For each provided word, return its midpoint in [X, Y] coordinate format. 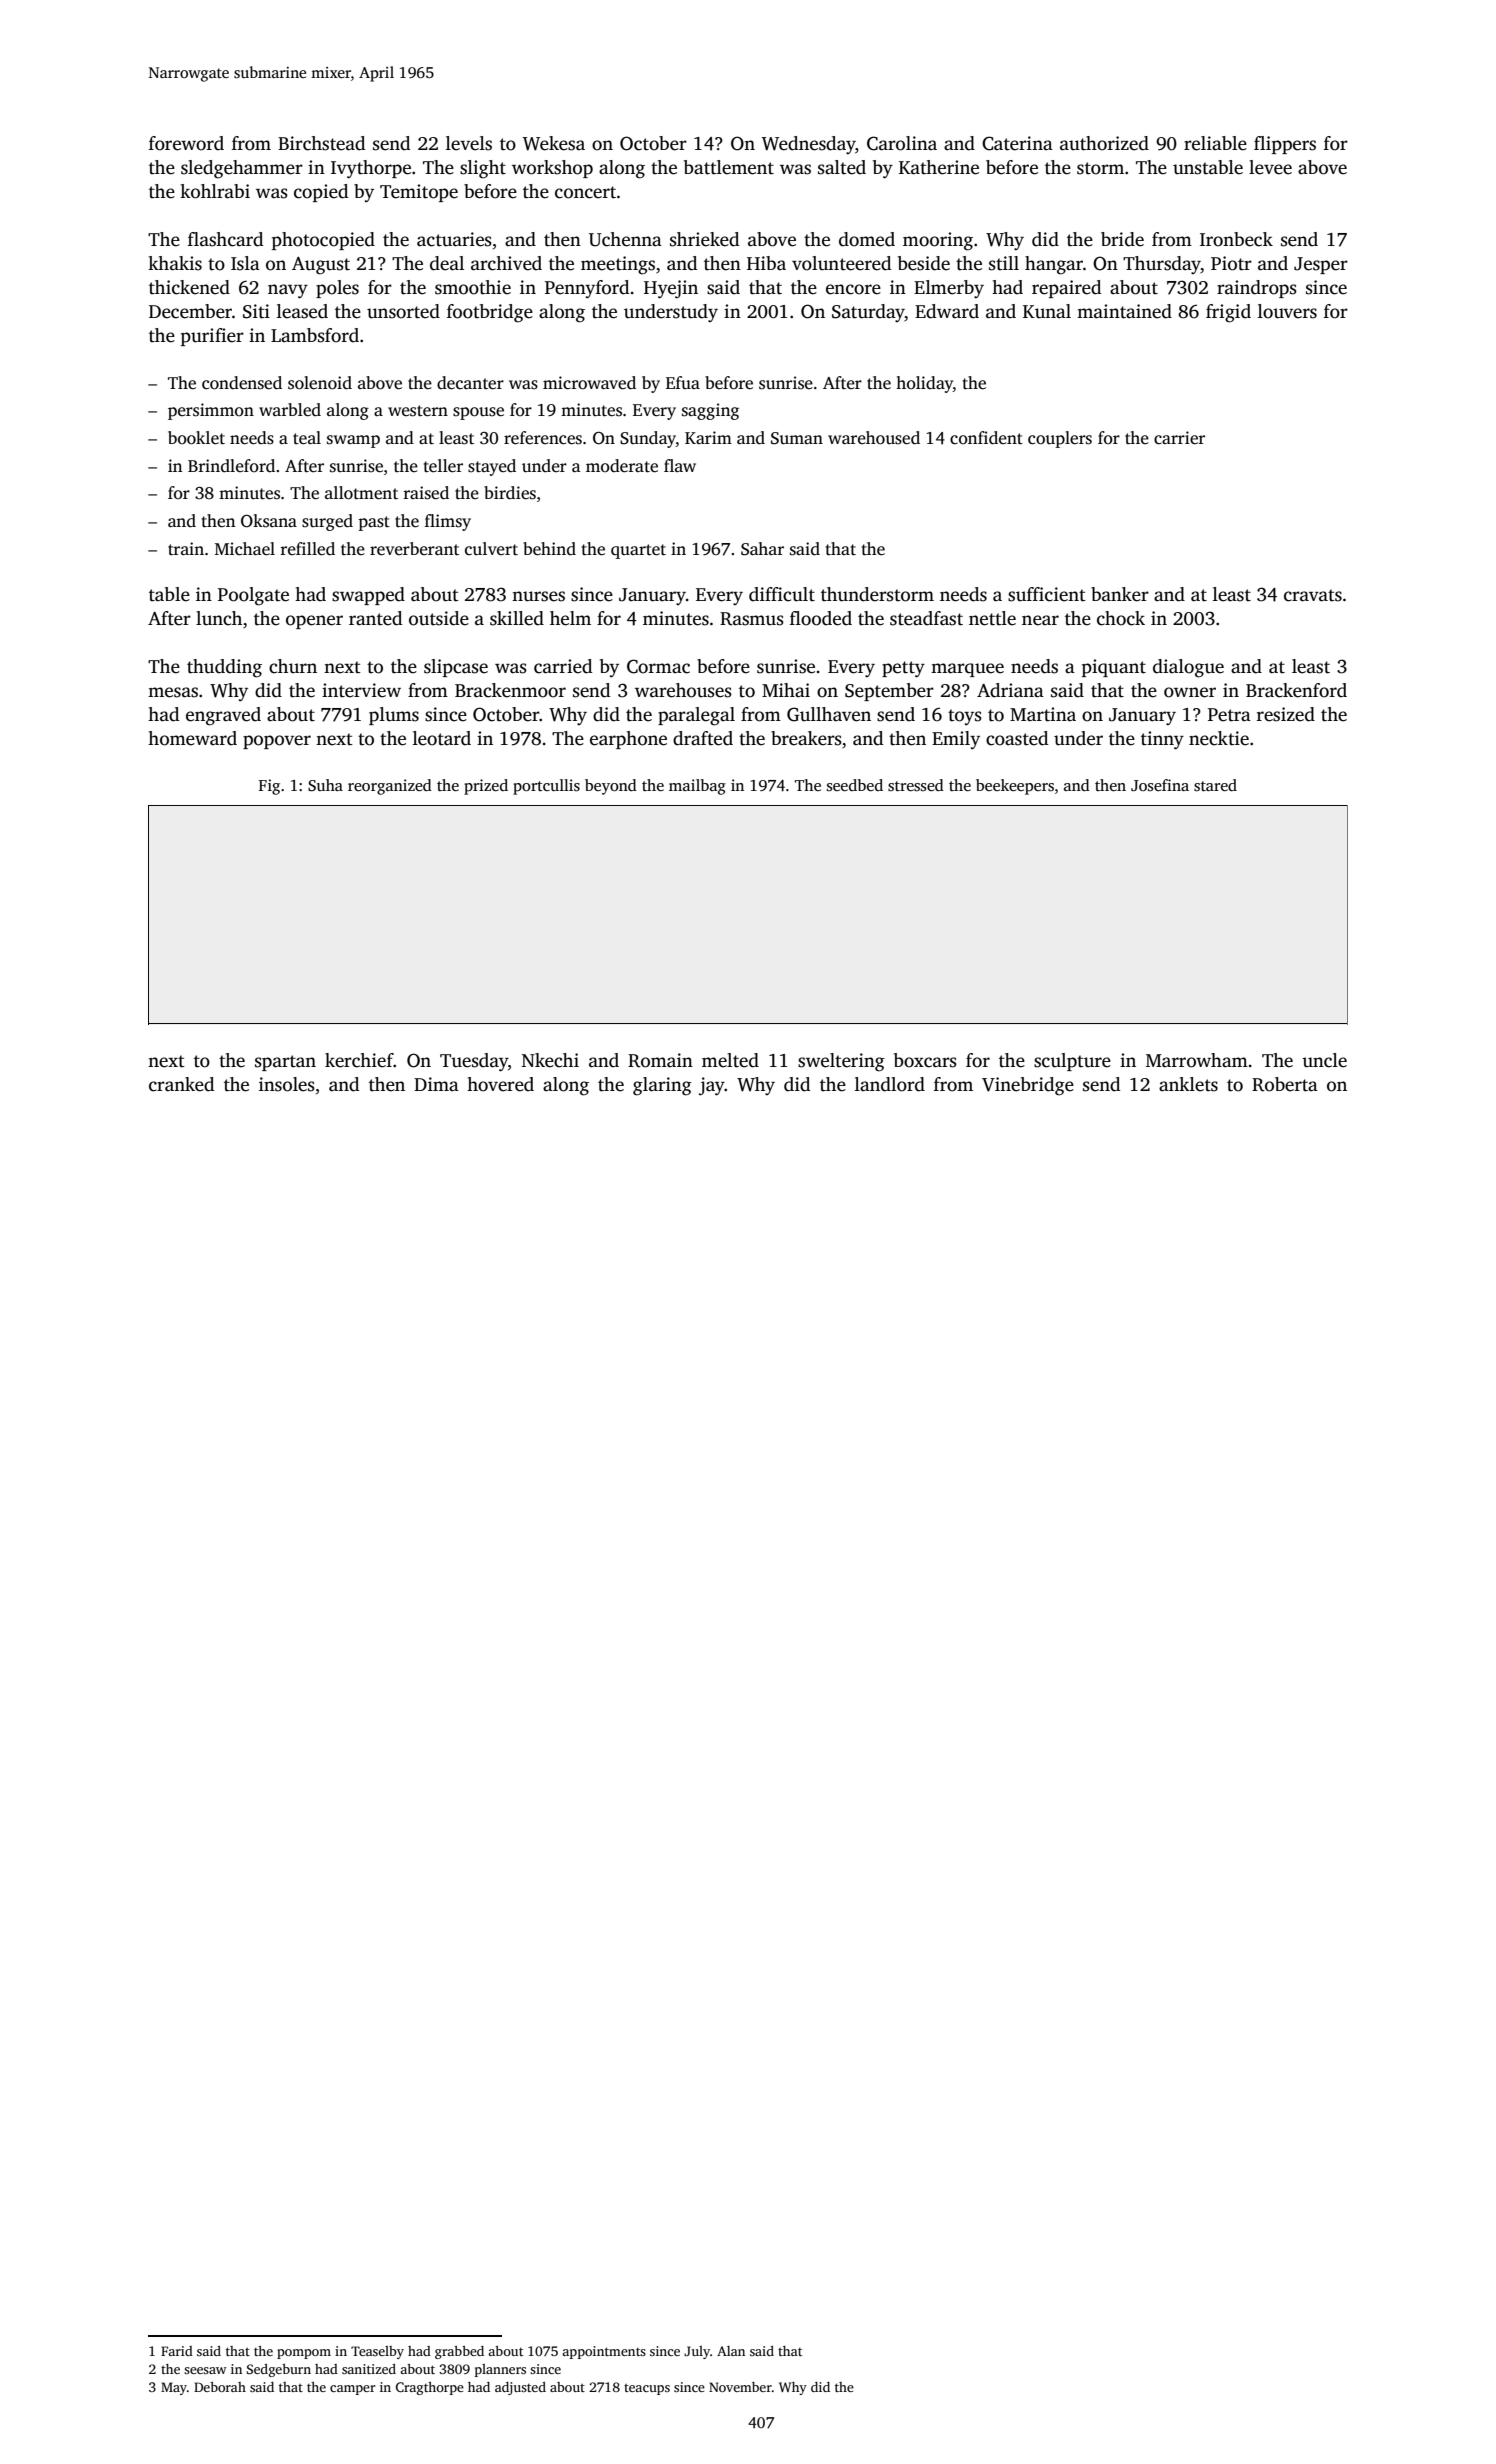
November [740, 2387]
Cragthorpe [430, 2388]
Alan [731, 2351]
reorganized [390, 787]
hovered [500, 1084]
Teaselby [377, 2352]
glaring [662, 1086]
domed [867, 239]
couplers [1060, 439]
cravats [1313, 595]
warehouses [683, 690]
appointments [604, 2352]
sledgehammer [242, 169]
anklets [1188, 1084]
